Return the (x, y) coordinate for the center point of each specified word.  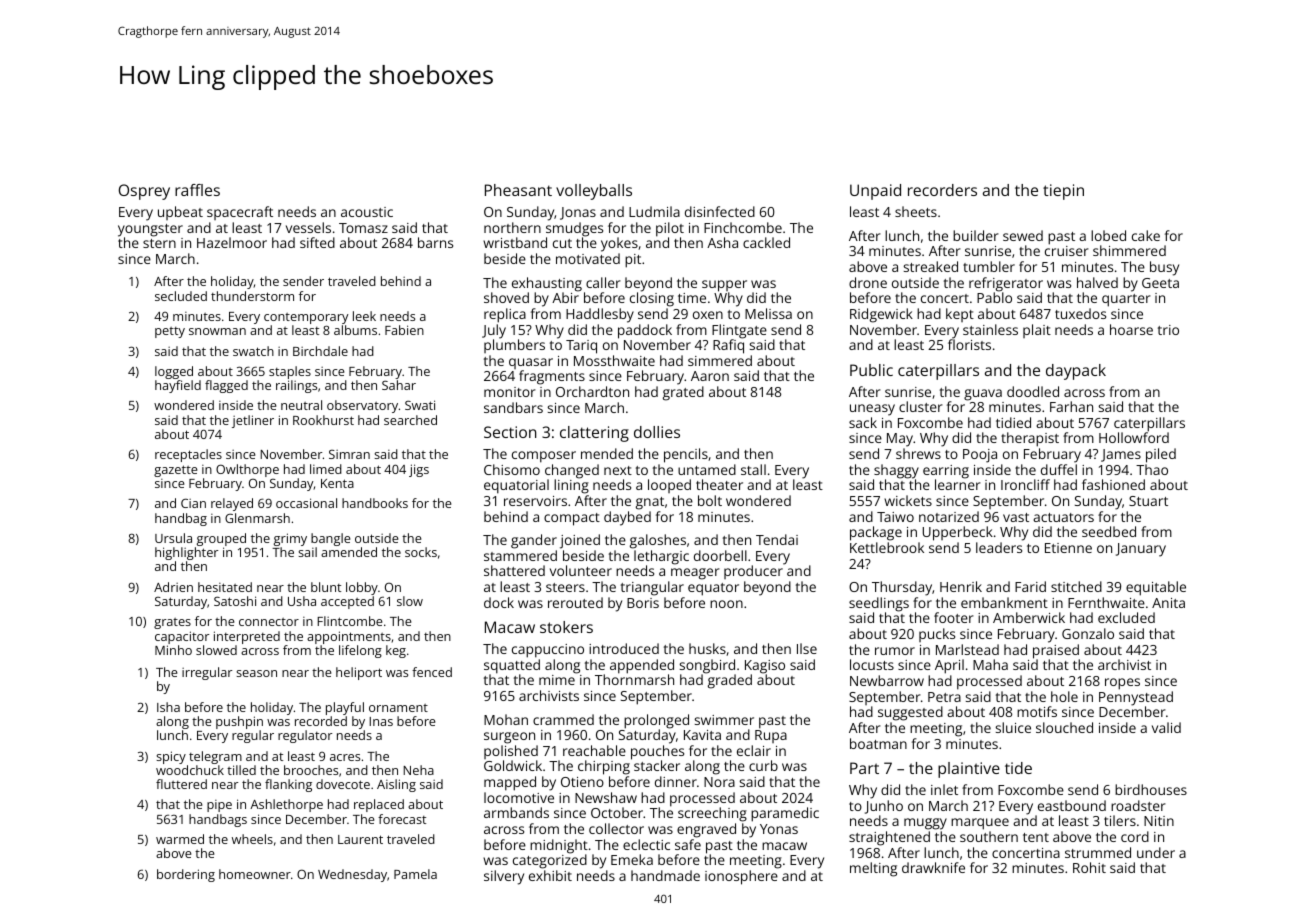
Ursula (173, 538)
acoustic (367, 212)
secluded (181, 296)
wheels (252, 839)
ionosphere (741, 877)
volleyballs (594, 192)
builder (976, 235)
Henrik (961, 586)
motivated (588, 258)
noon (726, 604)
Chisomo (512, 469)
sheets (916, 211)
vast (1016, 517)
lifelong (360, 651)
